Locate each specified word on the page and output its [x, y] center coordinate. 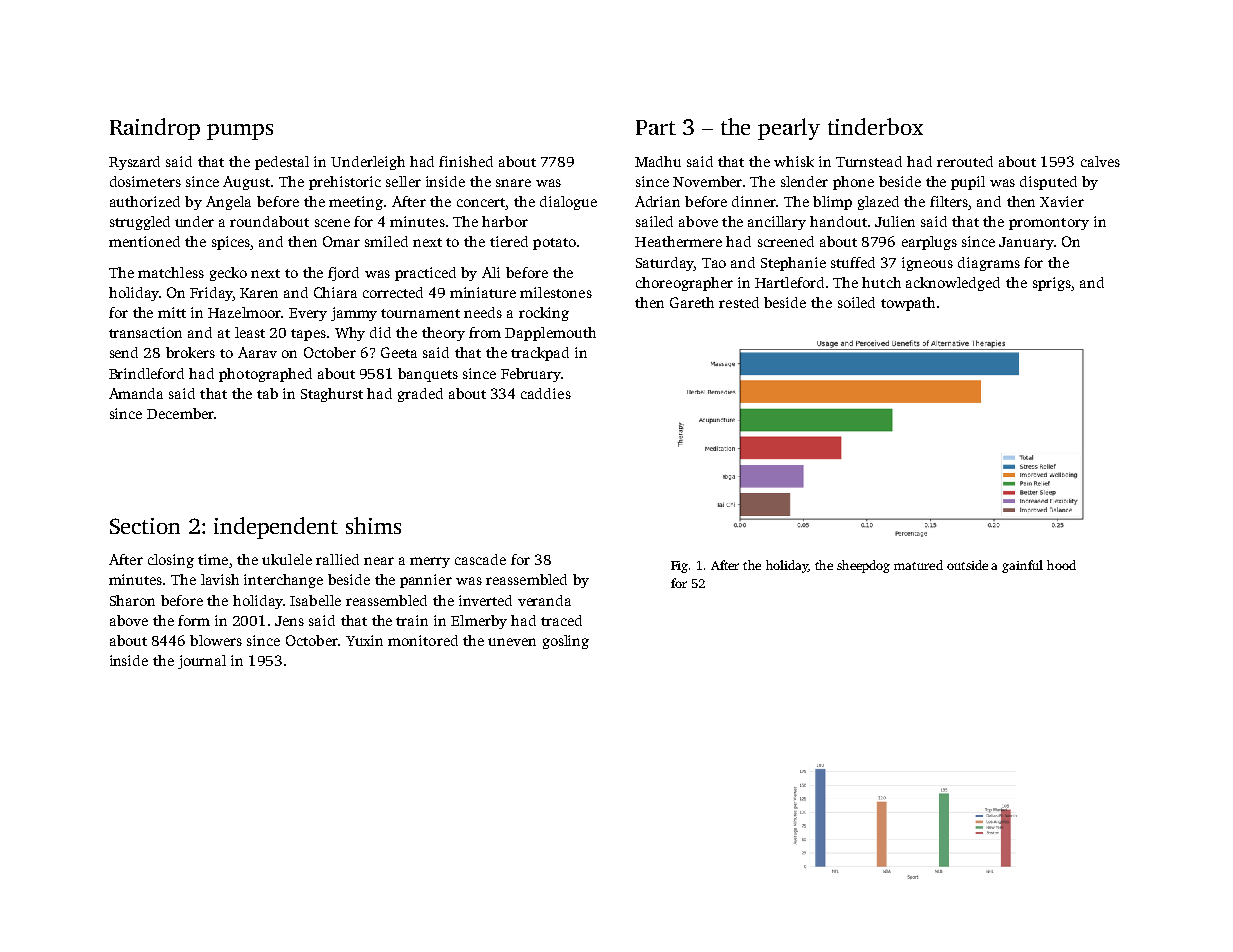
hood [1061, 565]
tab [267, 393]
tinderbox [875, 126]
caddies [546, 393]
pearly [789, 129]
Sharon [132, 600]
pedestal [282, 163]
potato [554, 244]
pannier [426, 581]
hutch [881, 282]
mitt [172, 312]
